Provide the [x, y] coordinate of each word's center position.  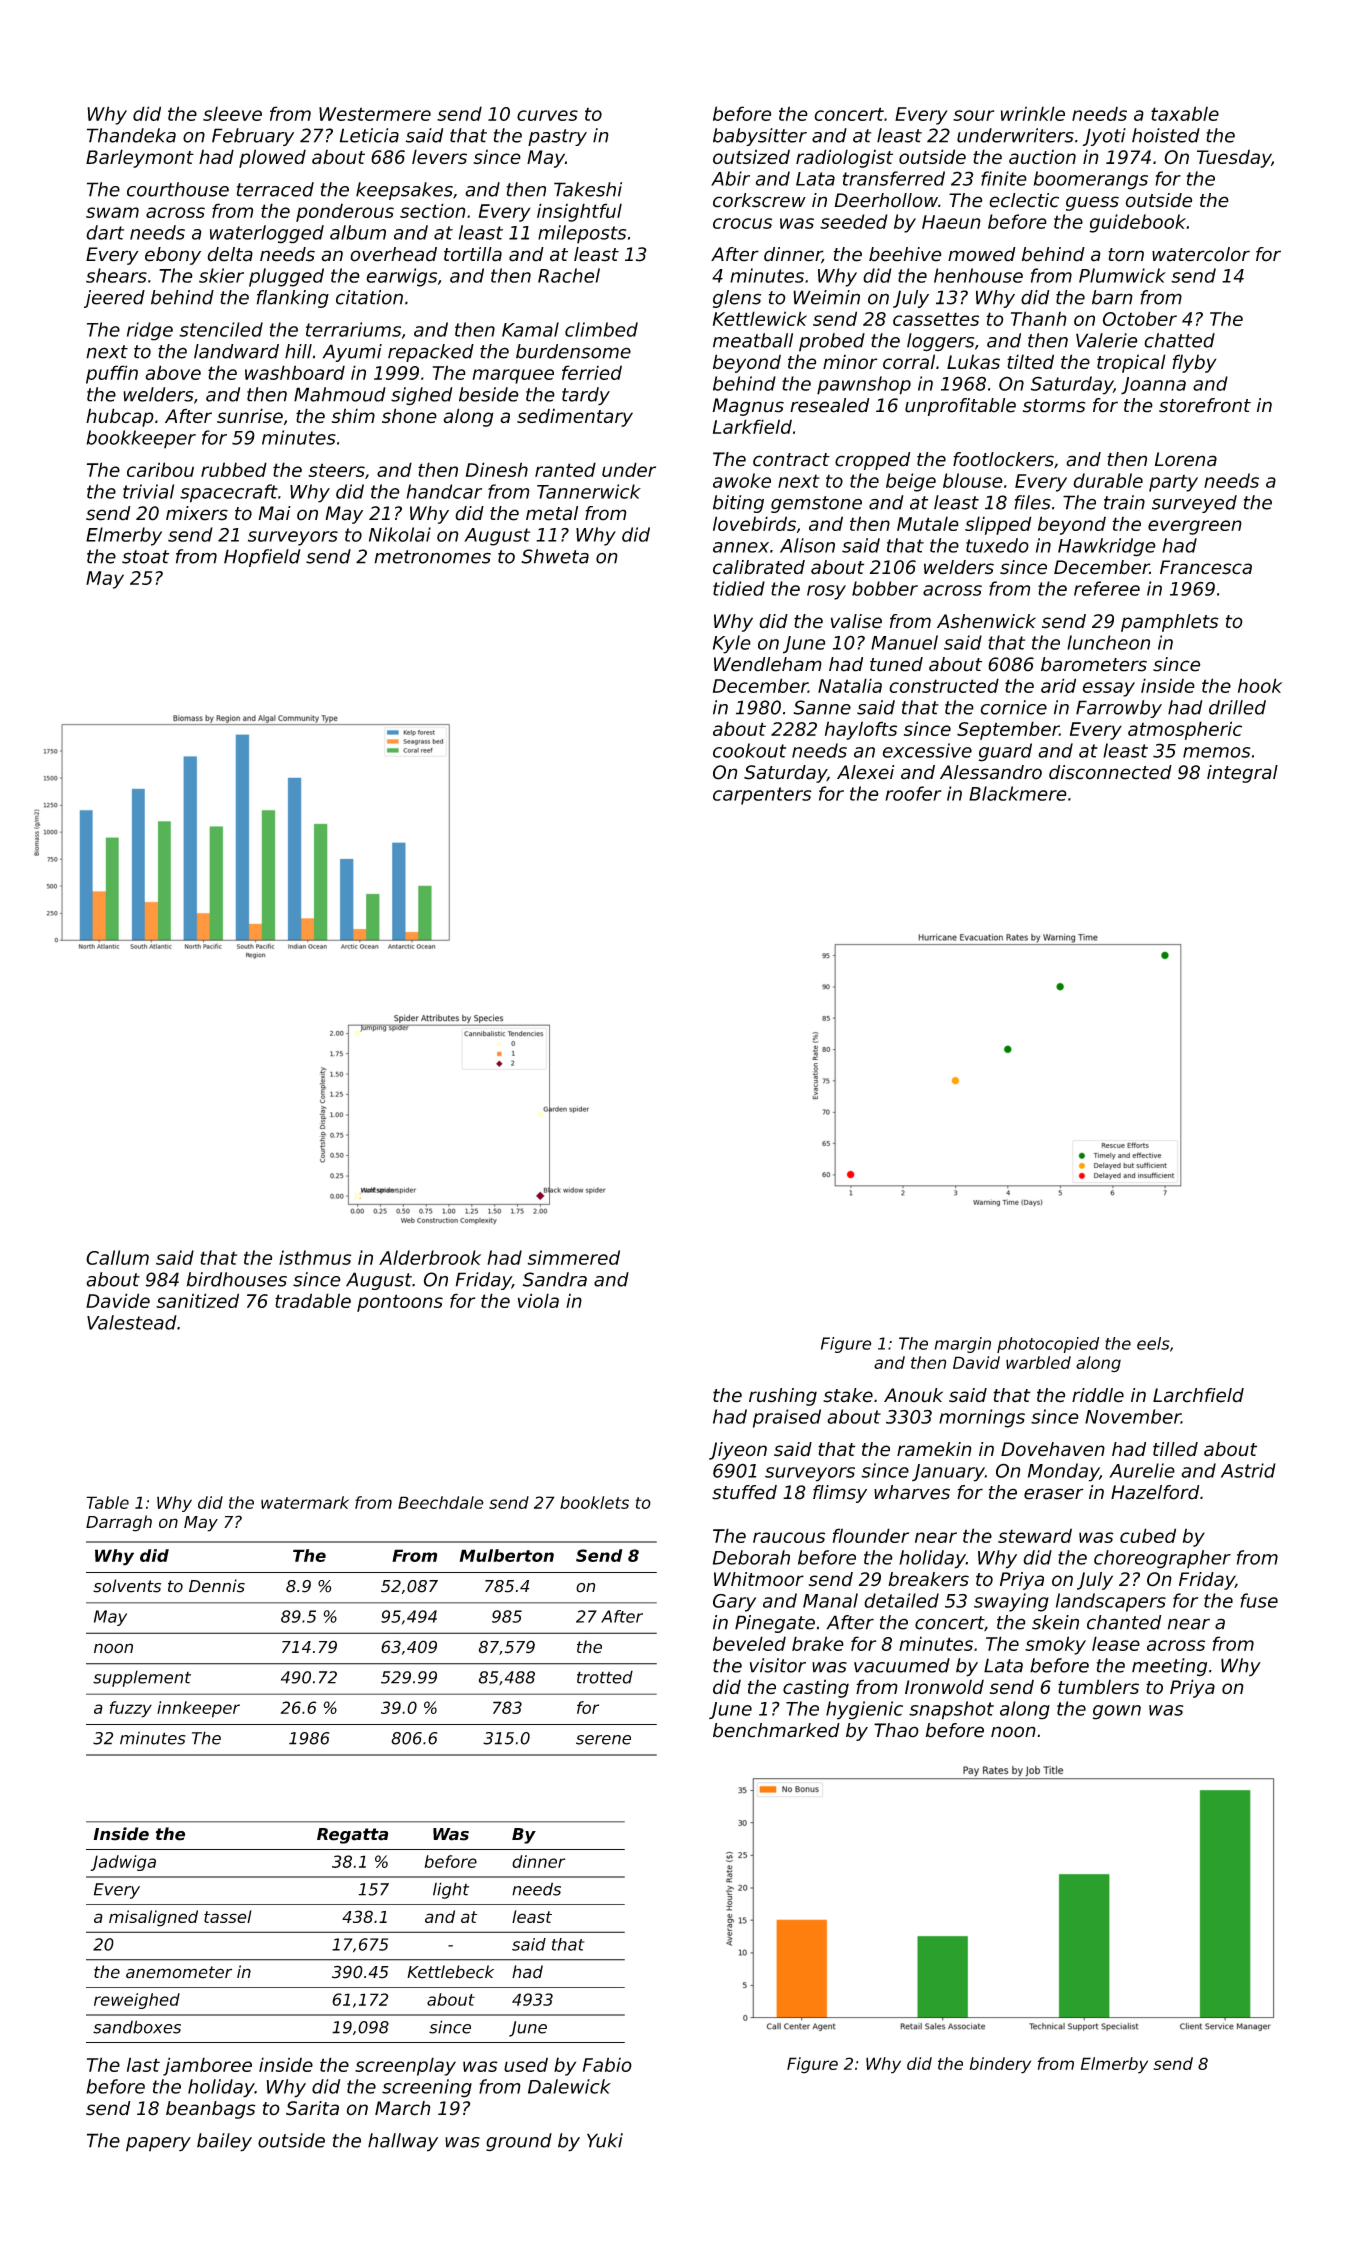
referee [1107, 588]
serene [603, 1740]
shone [409, 416]
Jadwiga [123, 1863]
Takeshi [588, 189]
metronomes [432, 557]
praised [787, 1418]
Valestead [132, 1322]
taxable [1185, 113]
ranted [565, 469]
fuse [1259, 1600]
